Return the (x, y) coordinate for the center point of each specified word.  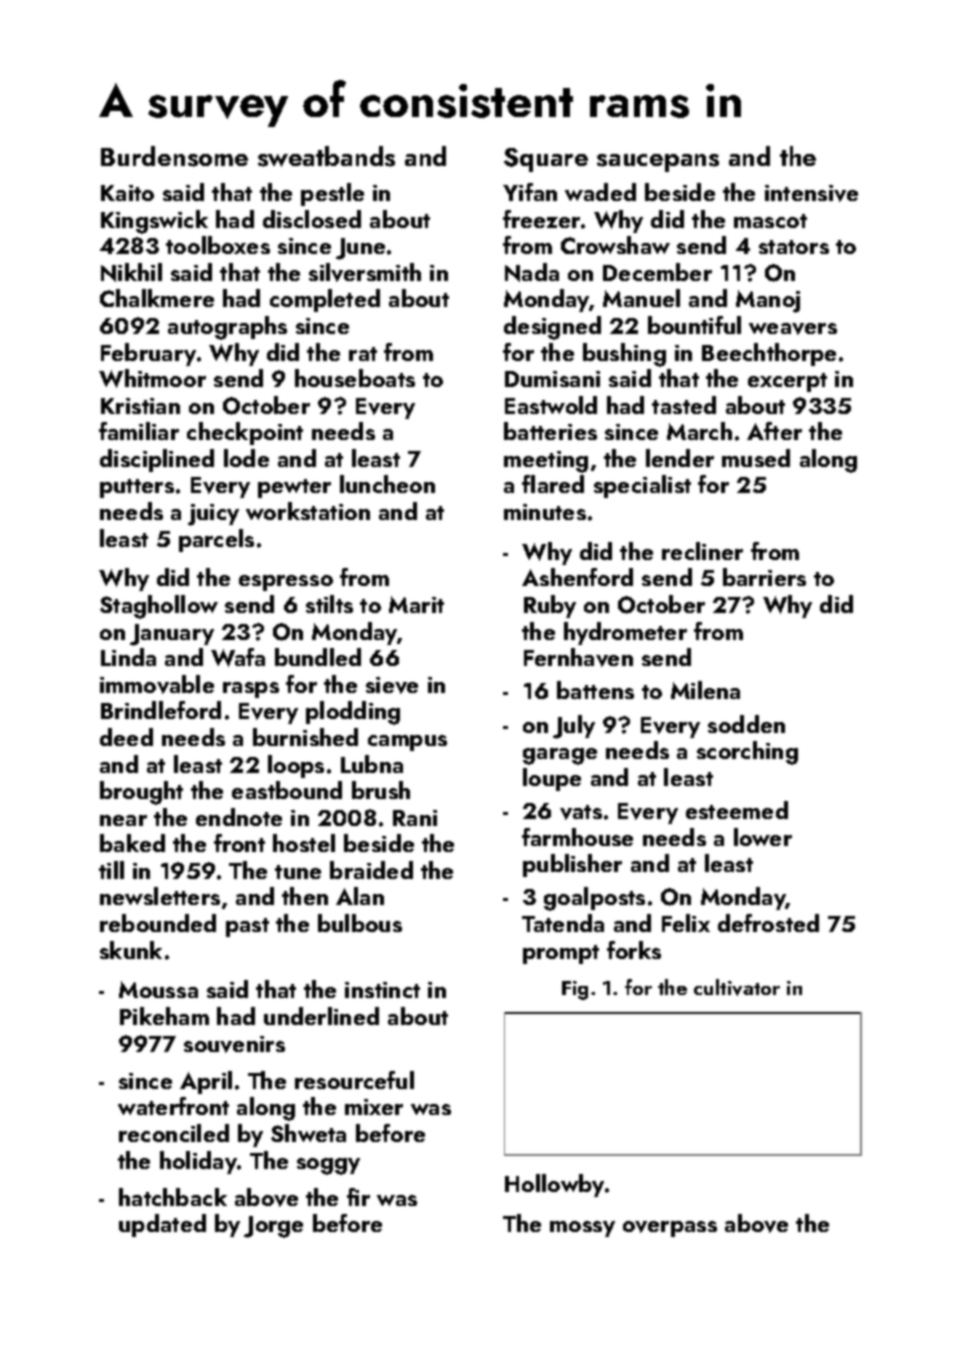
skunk (131, 950)
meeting (546, 462)
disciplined (157, 460)
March (699, 431)
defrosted (768, 923)
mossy (582, 1229)
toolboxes (218, 245)
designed (552, 328)
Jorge (273, 1227)
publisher (572, 865)
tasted (684, 405)
